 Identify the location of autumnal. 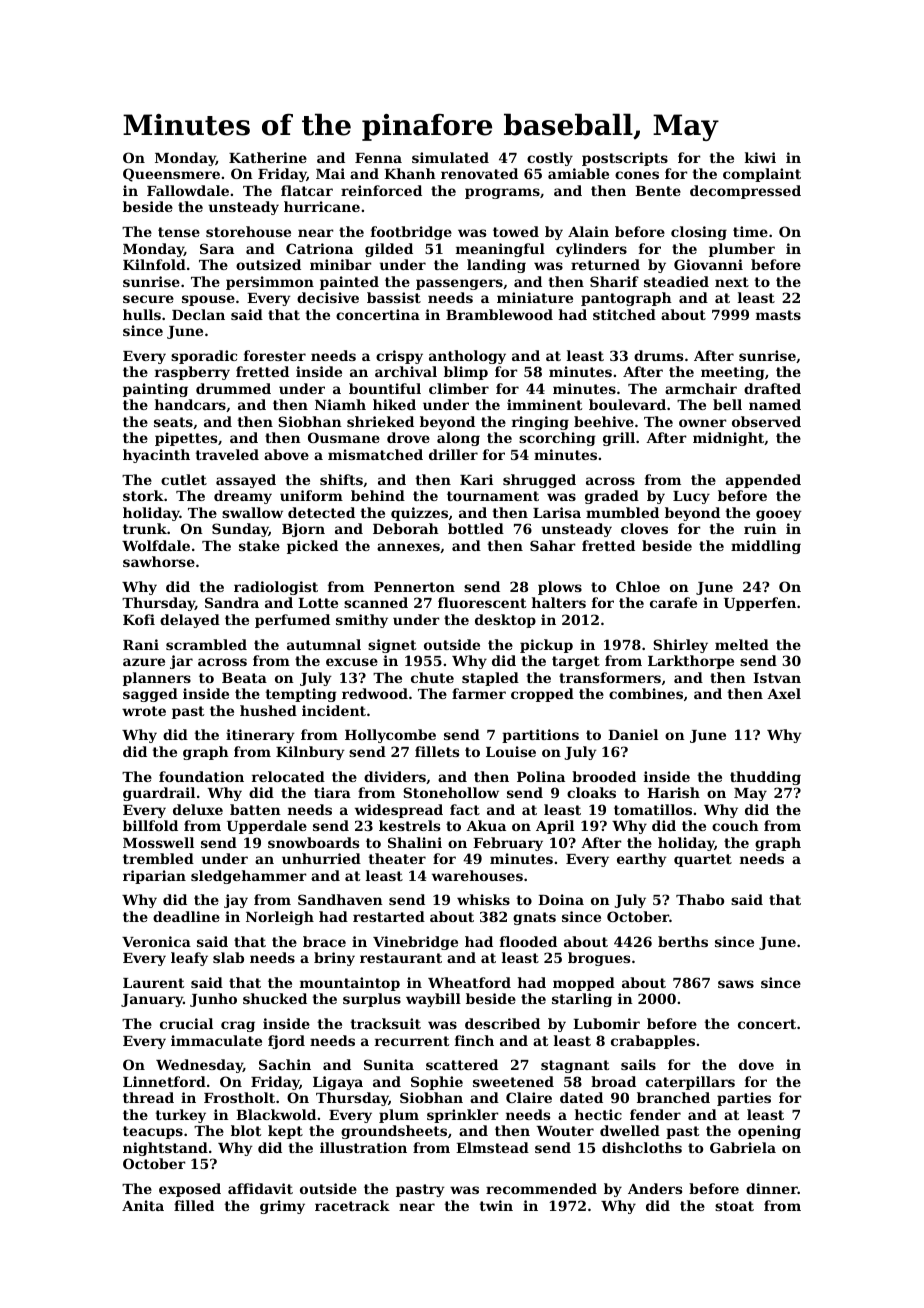
(324, 644).
